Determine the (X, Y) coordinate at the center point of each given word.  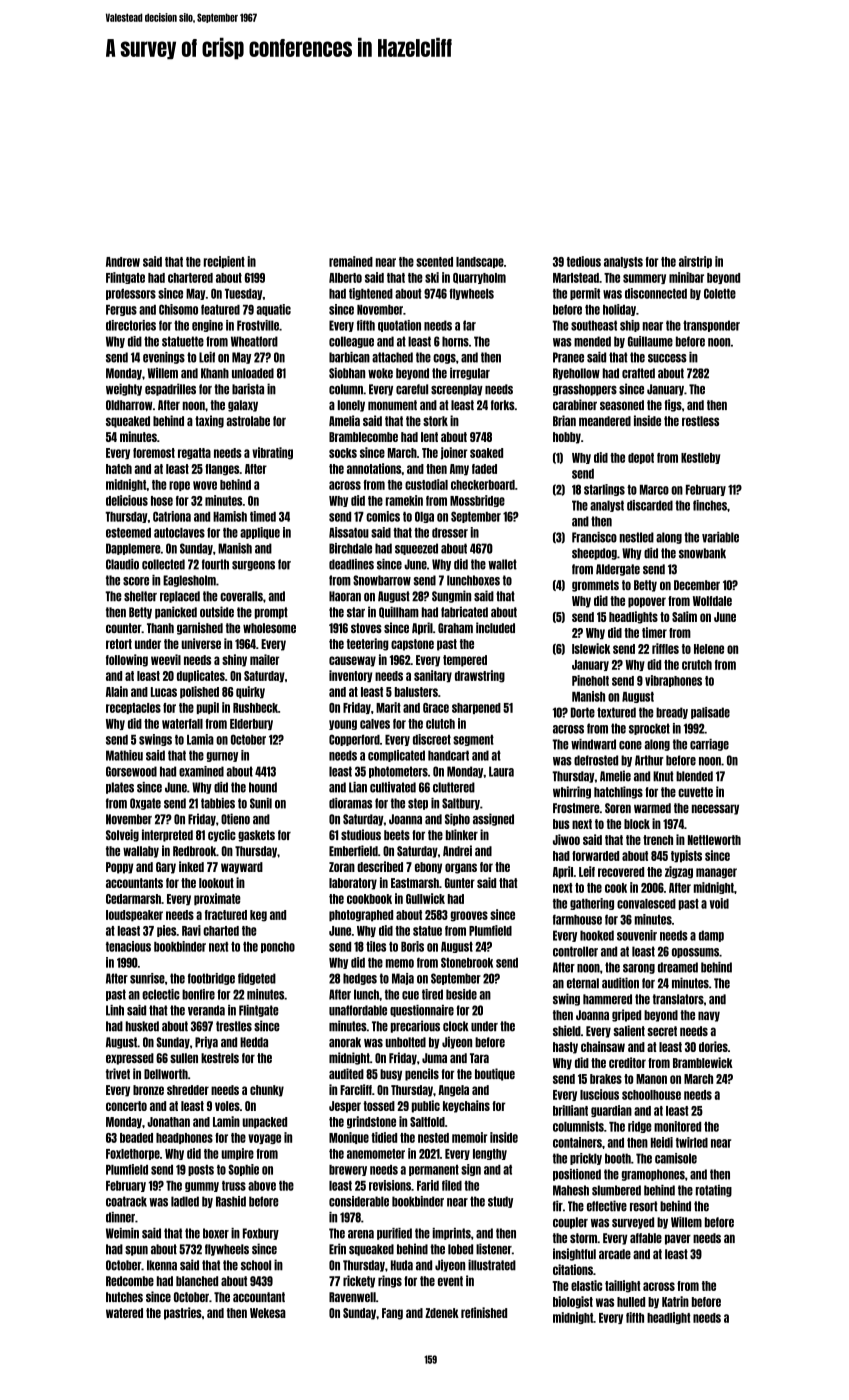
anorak (345, 1042)
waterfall (182, 724)
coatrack (126, 1201)
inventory (350, 676)
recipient (224, 262)
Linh (115, 1010)
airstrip (695, 262)
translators (678, 999)
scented (434, 262)
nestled (637, 537)
